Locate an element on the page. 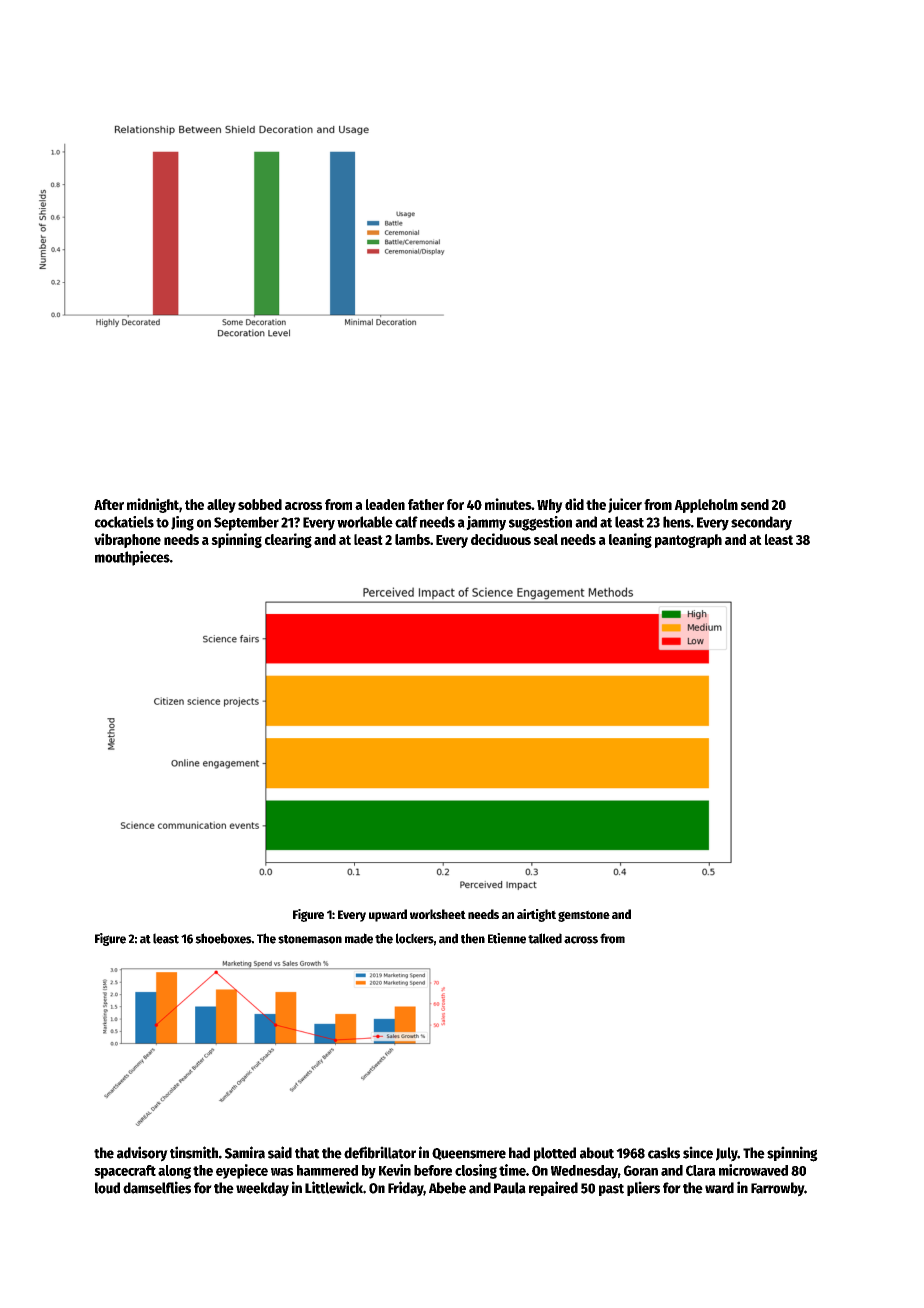 The image size is (924, 1308). weekday is located at coordinates (262, 1189).
